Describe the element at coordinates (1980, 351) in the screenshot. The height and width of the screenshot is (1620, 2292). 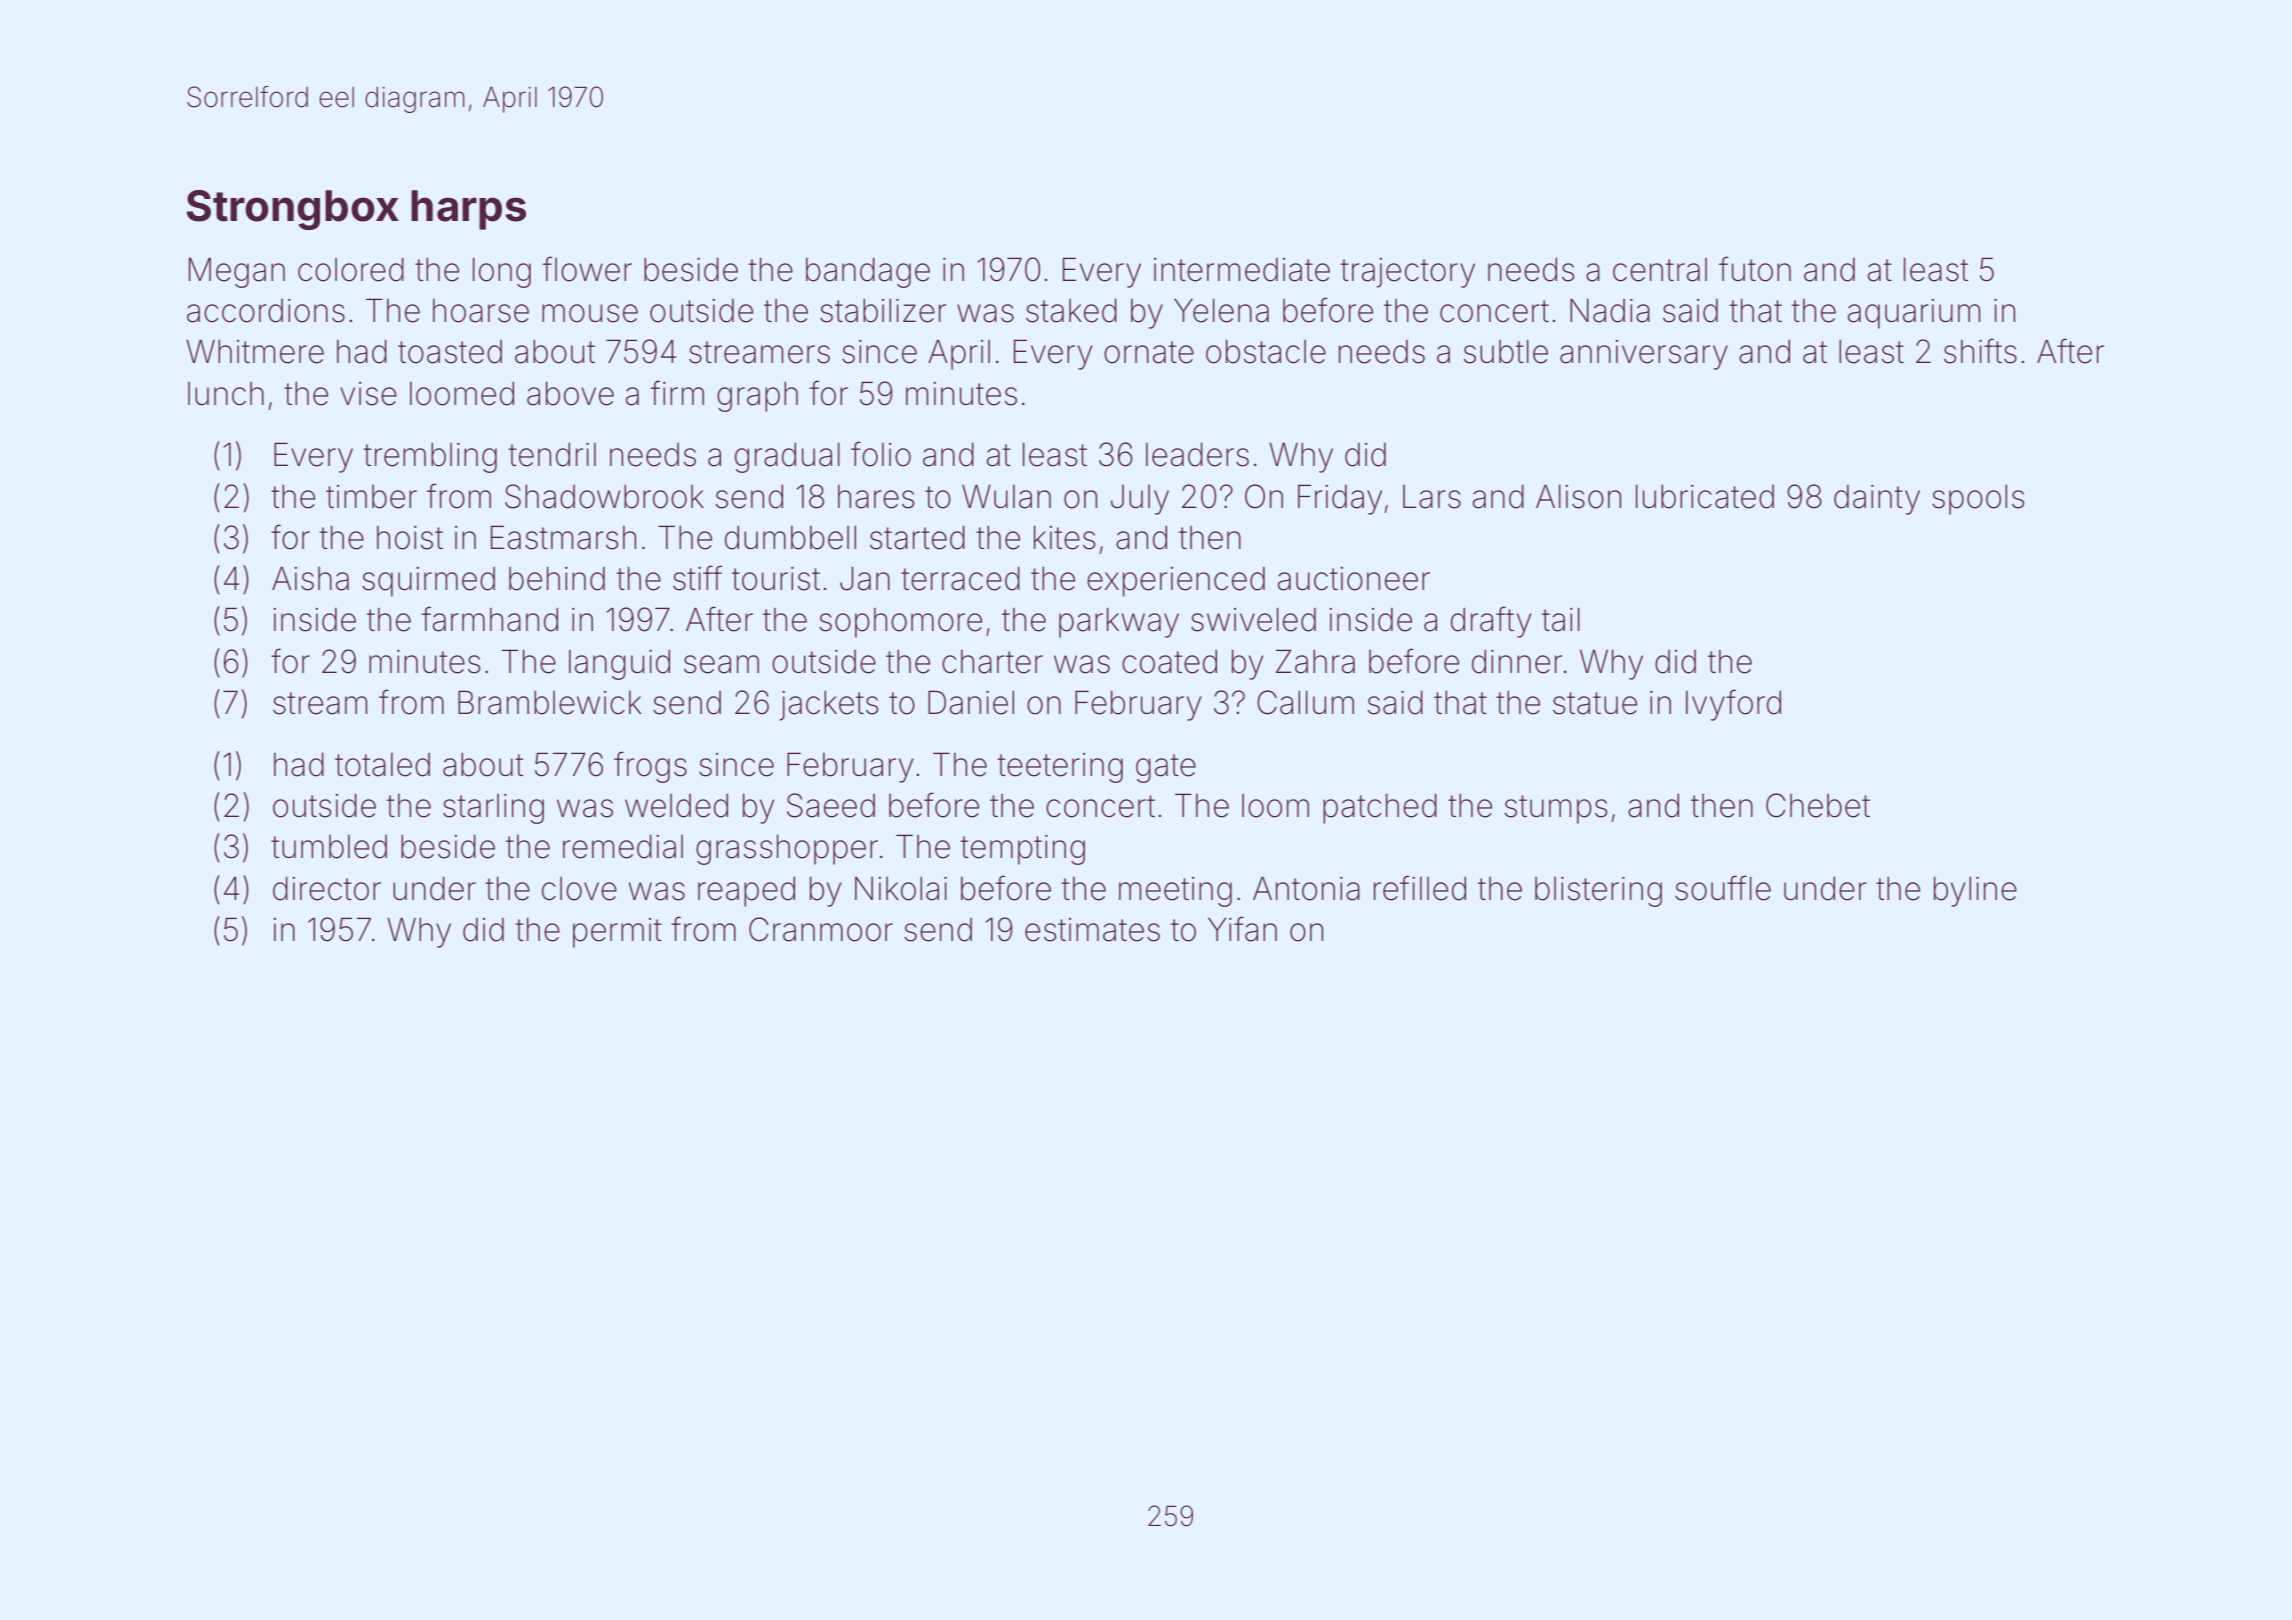
I see `shifts` at that location.
